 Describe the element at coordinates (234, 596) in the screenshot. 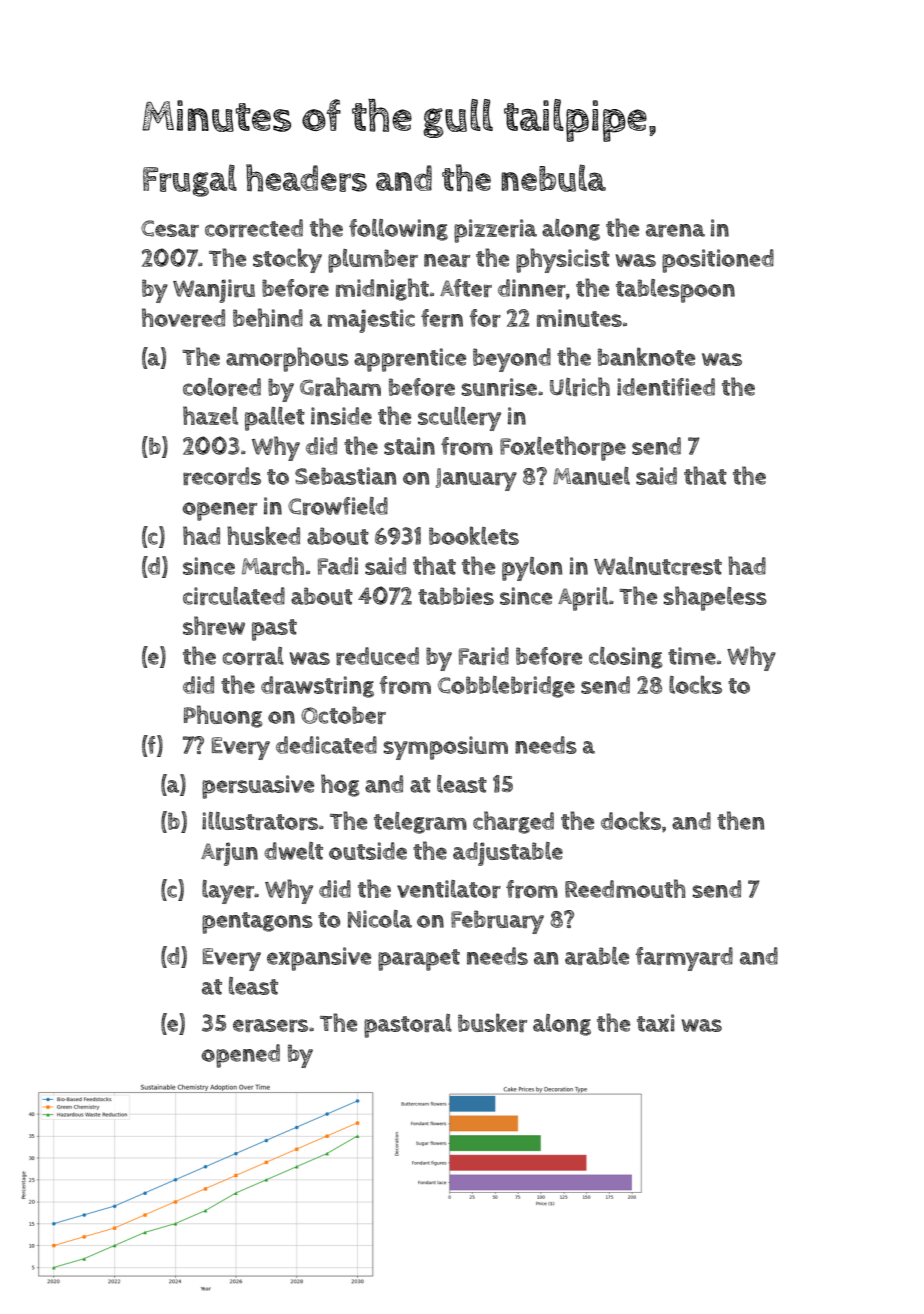

I see `circulated` at that location.
